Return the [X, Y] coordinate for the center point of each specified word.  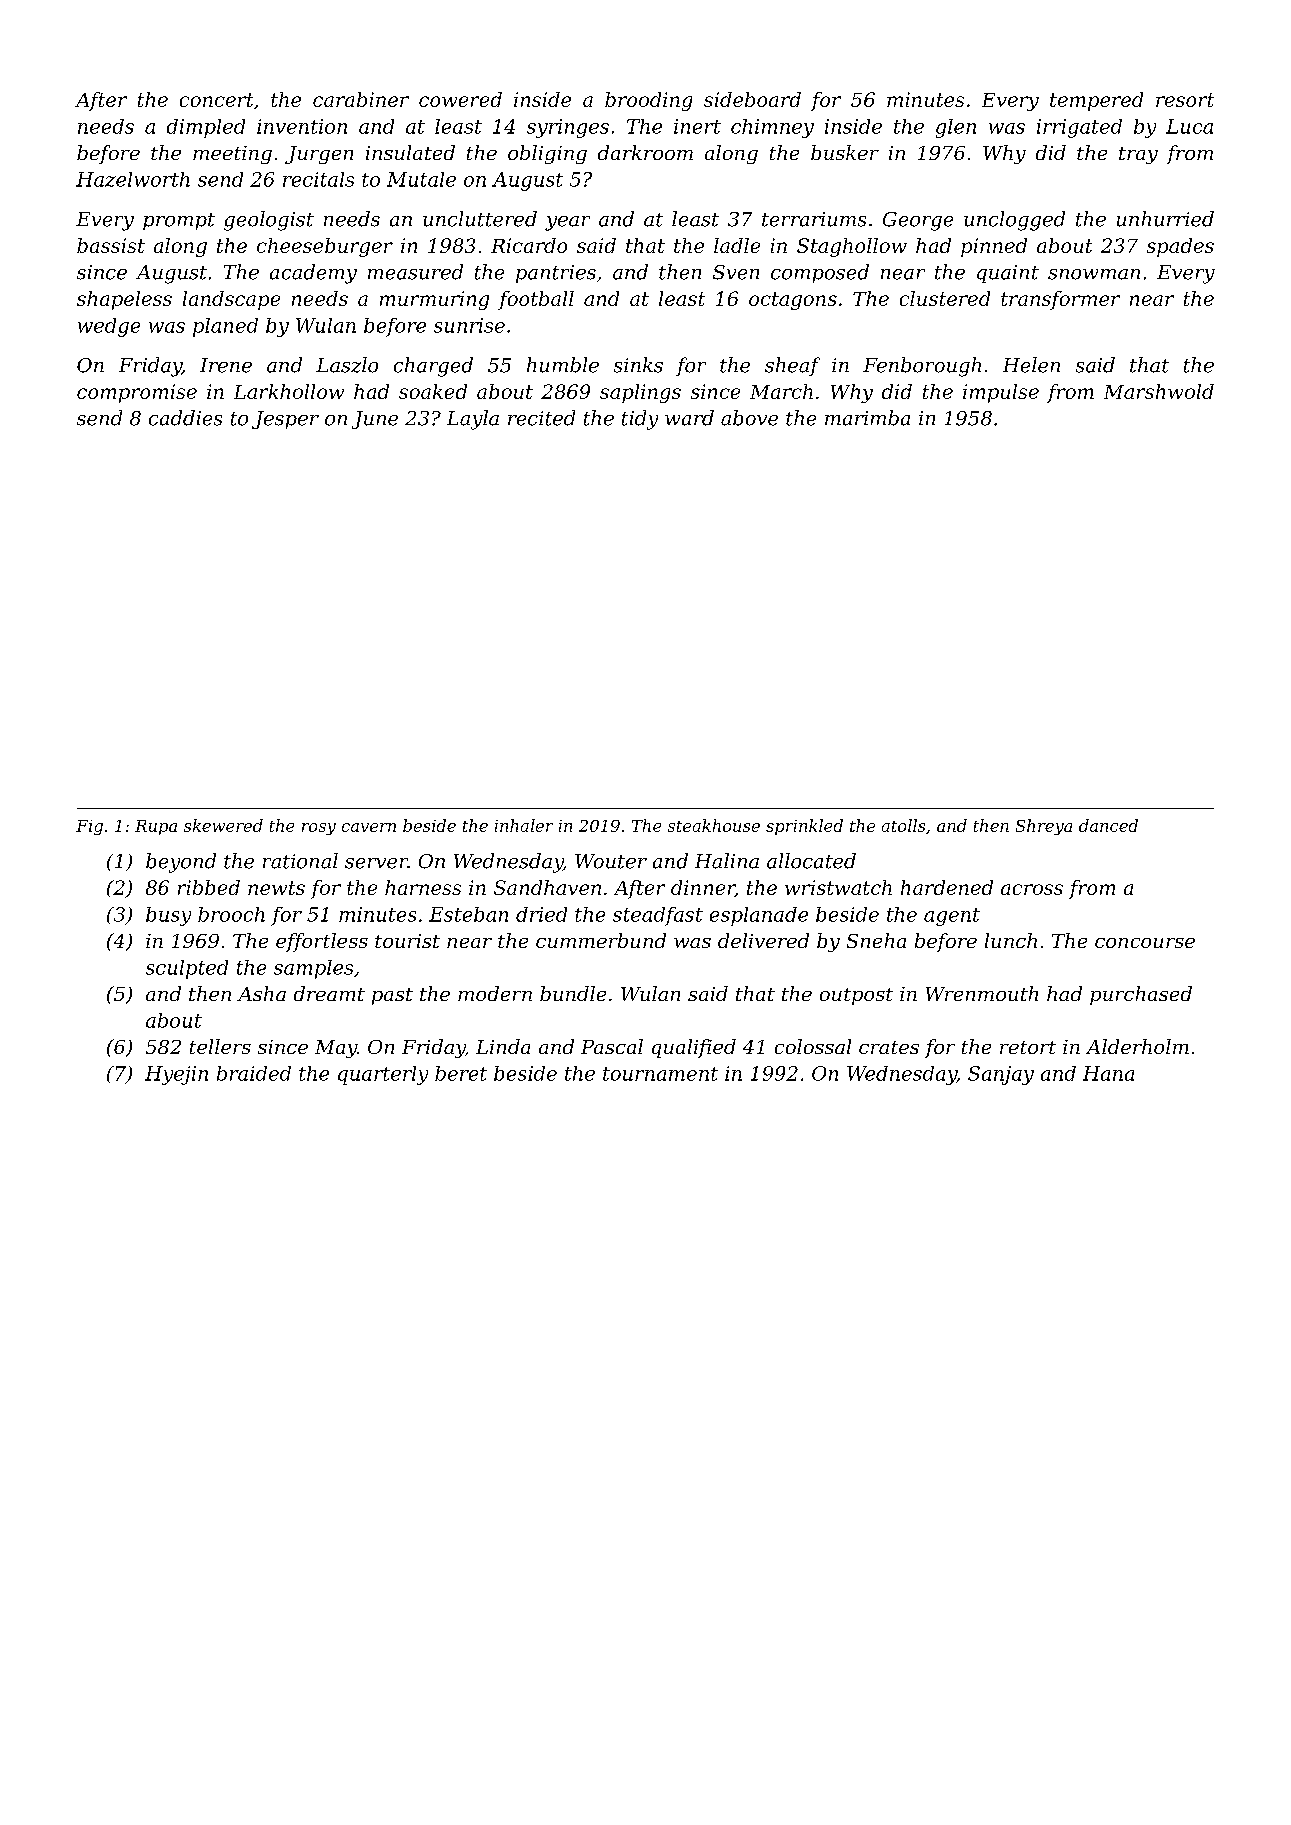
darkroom [645, 152]
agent [952, 917]
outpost [856, 996]
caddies [185, 418]
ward [689, 418]
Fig [89, 827]
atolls [903, 825]
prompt [179, 221]
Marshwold [1159, 391]
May [336, 1049]
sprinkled [804, 827]
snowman [1094, 274]
